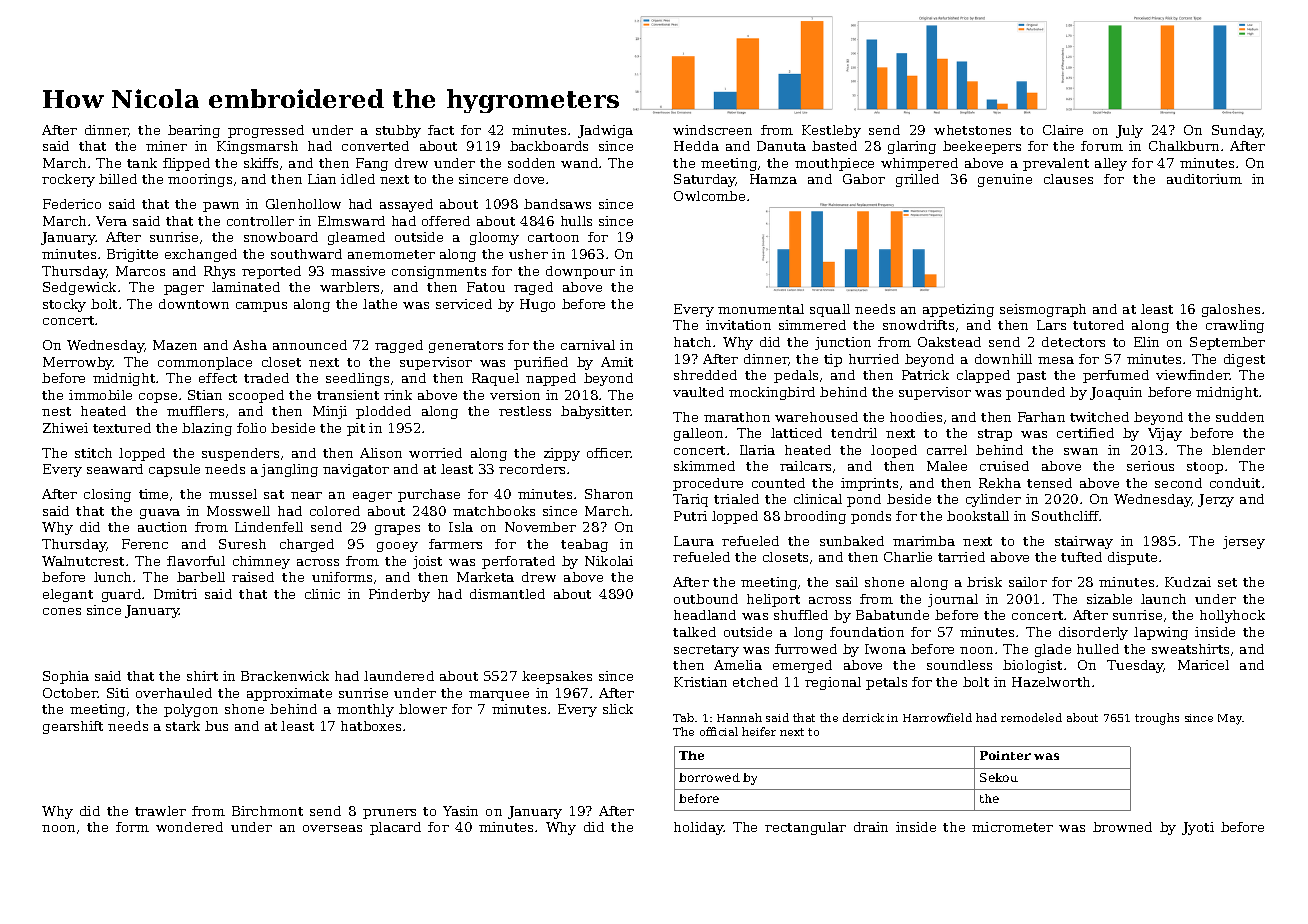  I want to click on Claire, so click(1063, 130).
